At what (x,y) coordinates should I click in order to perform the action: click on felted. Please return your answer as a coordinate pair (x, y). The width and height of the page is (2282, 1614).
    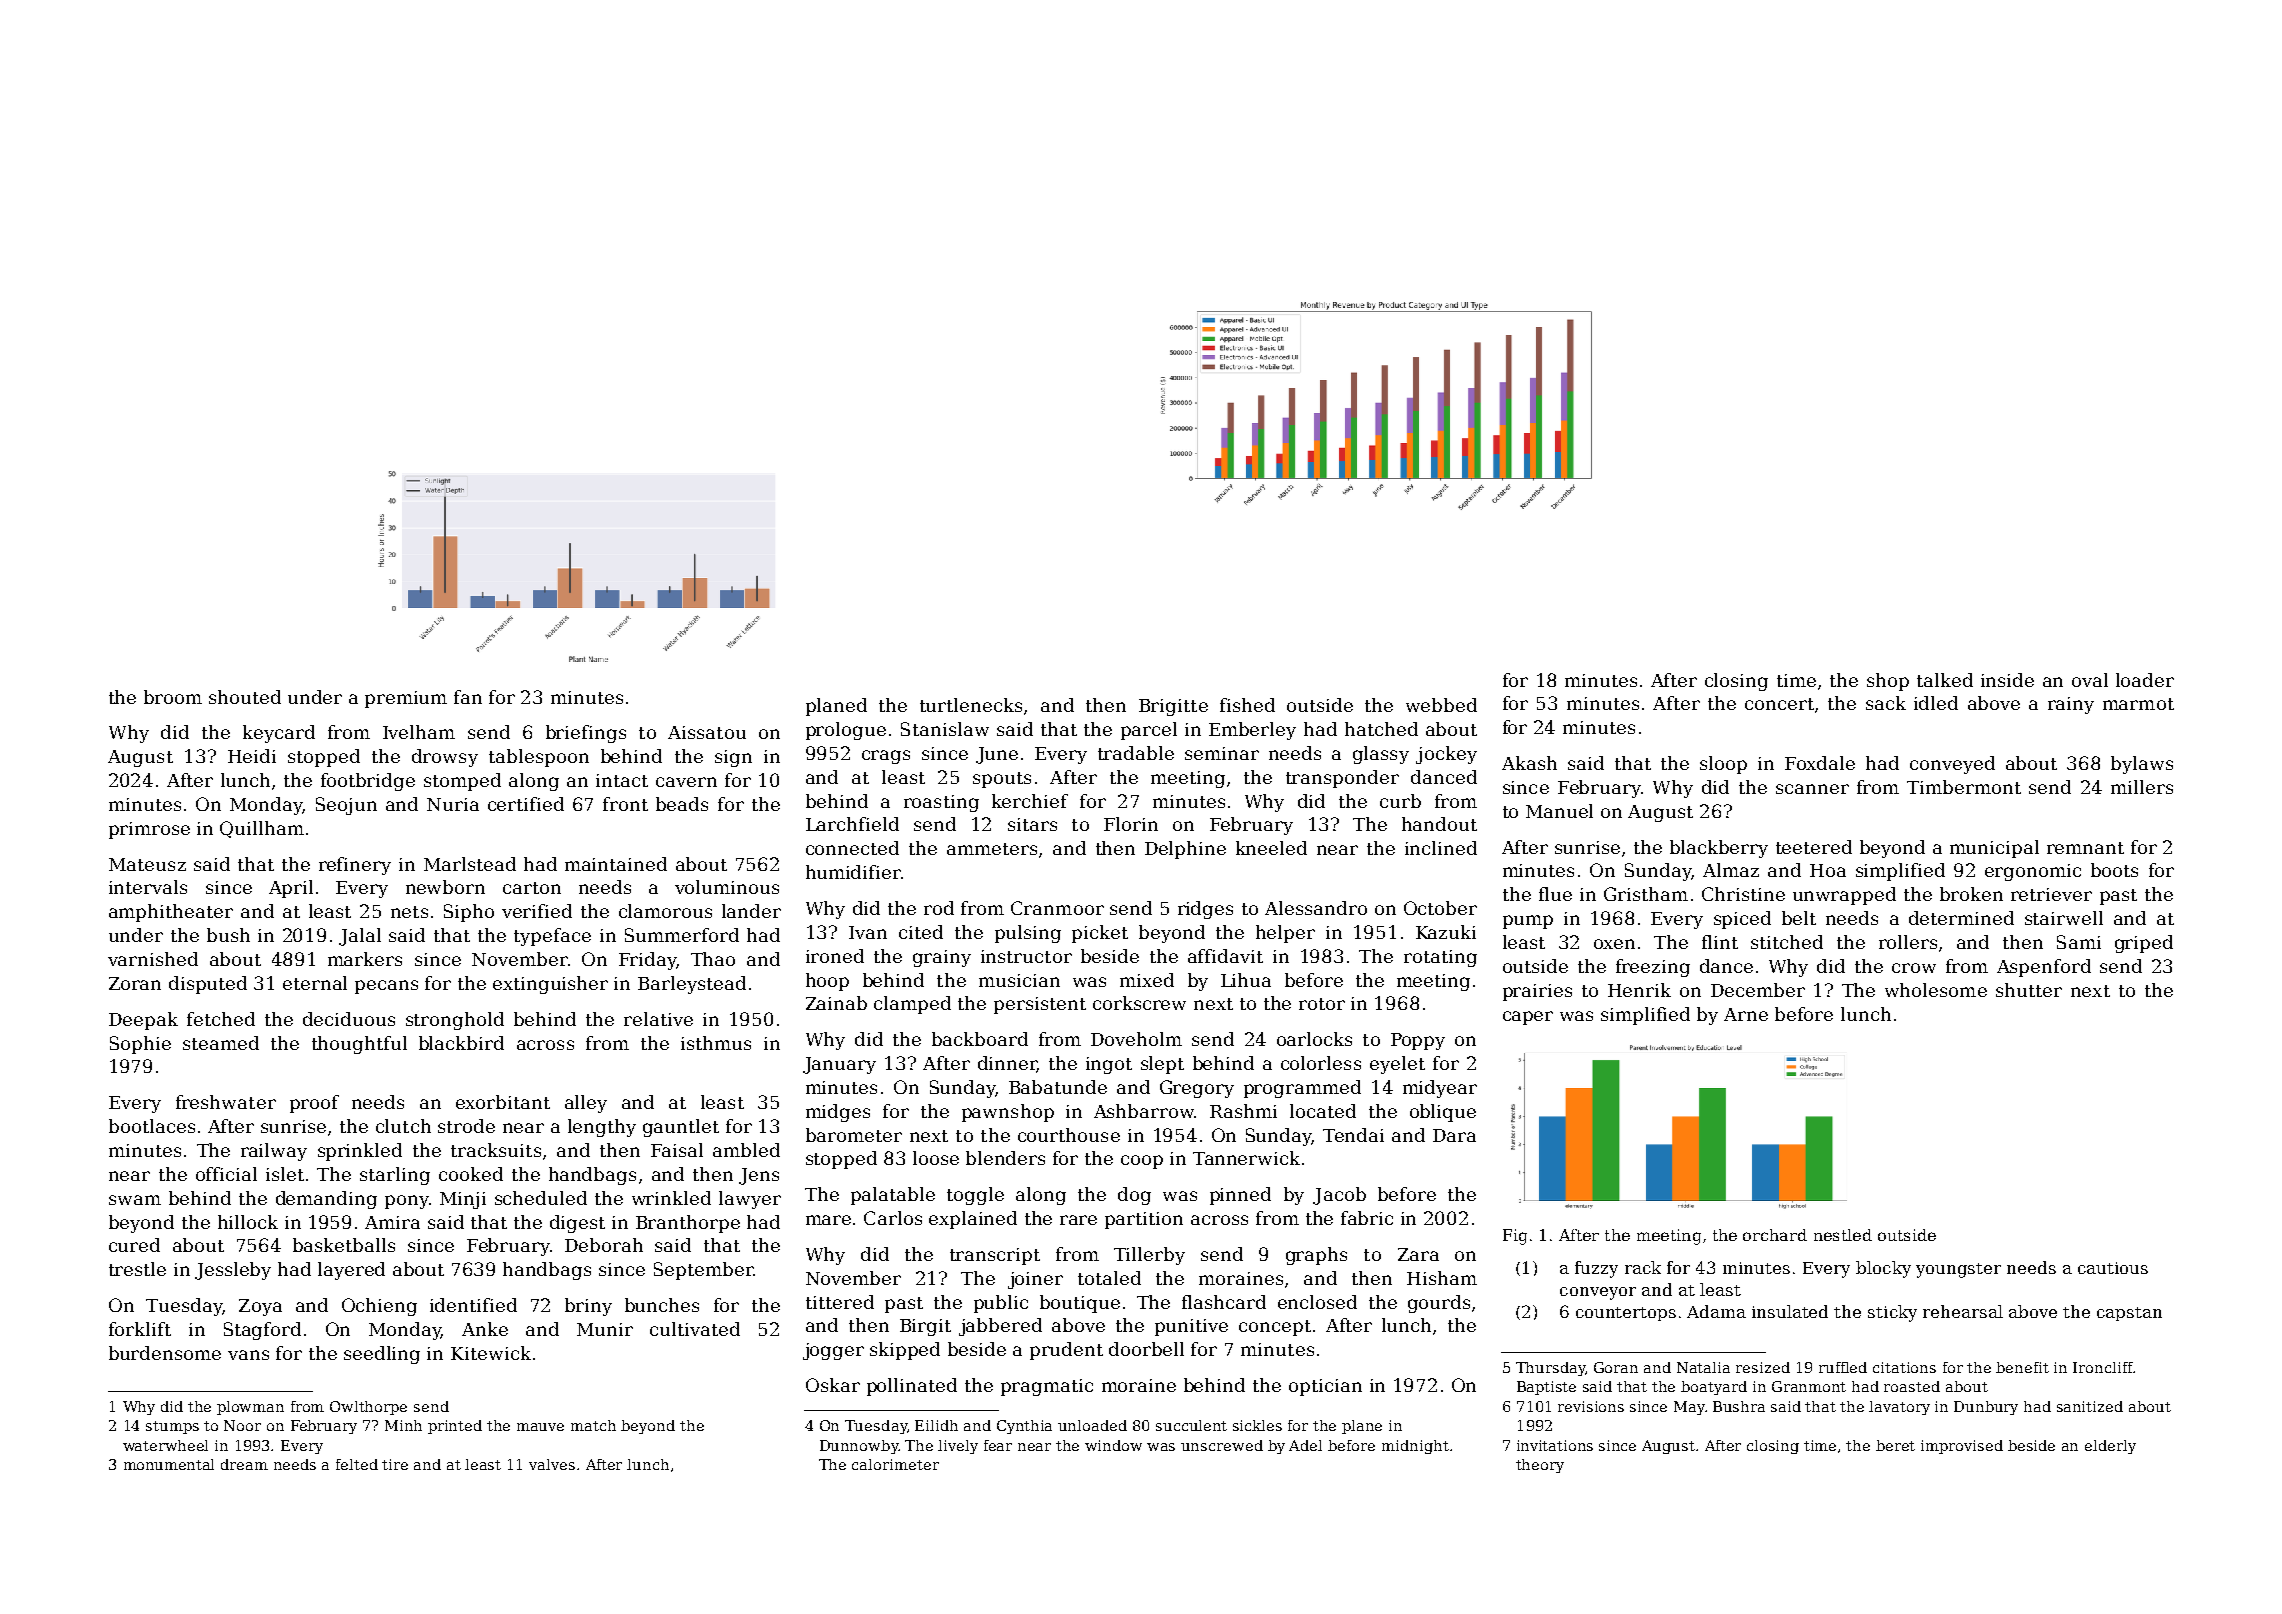
    Looking at the image, I should click on (357, 1464).
